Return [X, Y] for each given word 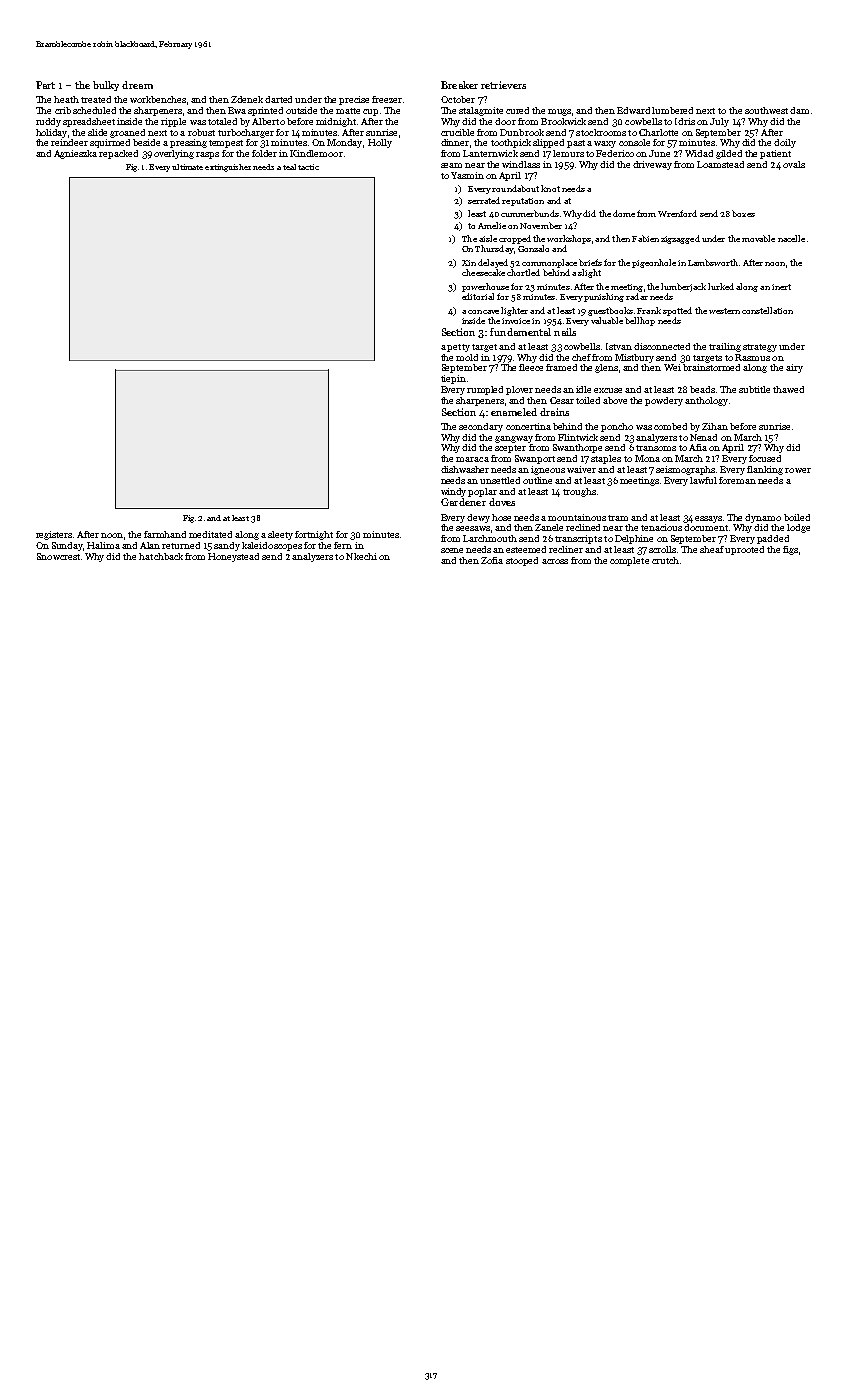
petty [458, 348]
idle [583, 389]
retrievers [503, 85]
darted [278, 99]
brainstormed [711, 367]
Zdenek [247, 99]
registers [54, 535]
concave [483, 312]
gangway [514, 439]
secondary [481, 427]
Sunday [68, 546]
